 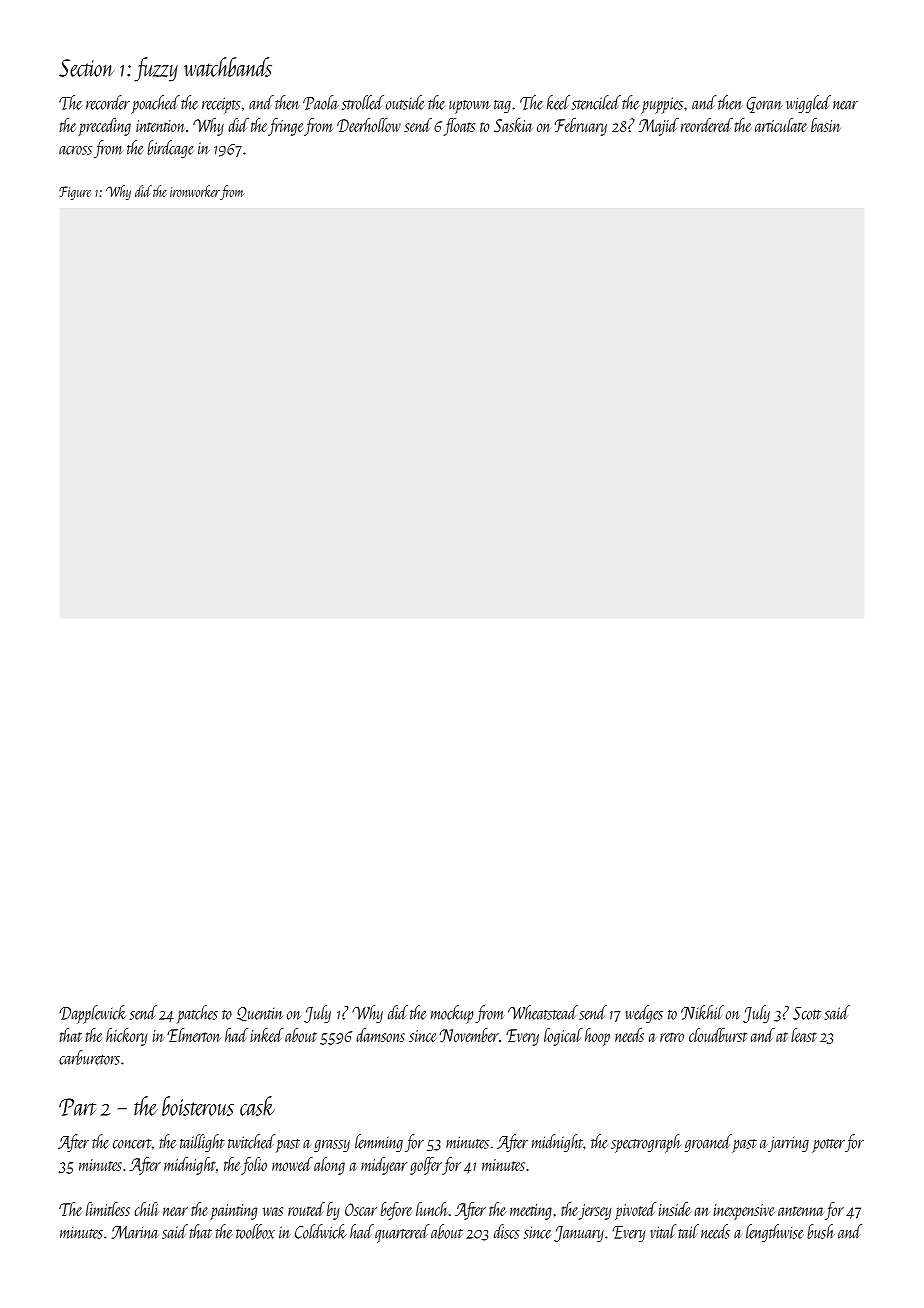 What do you see at coordinates (254, 1166) in the image?
I see `folio` at bounding box center [254, 1166].
